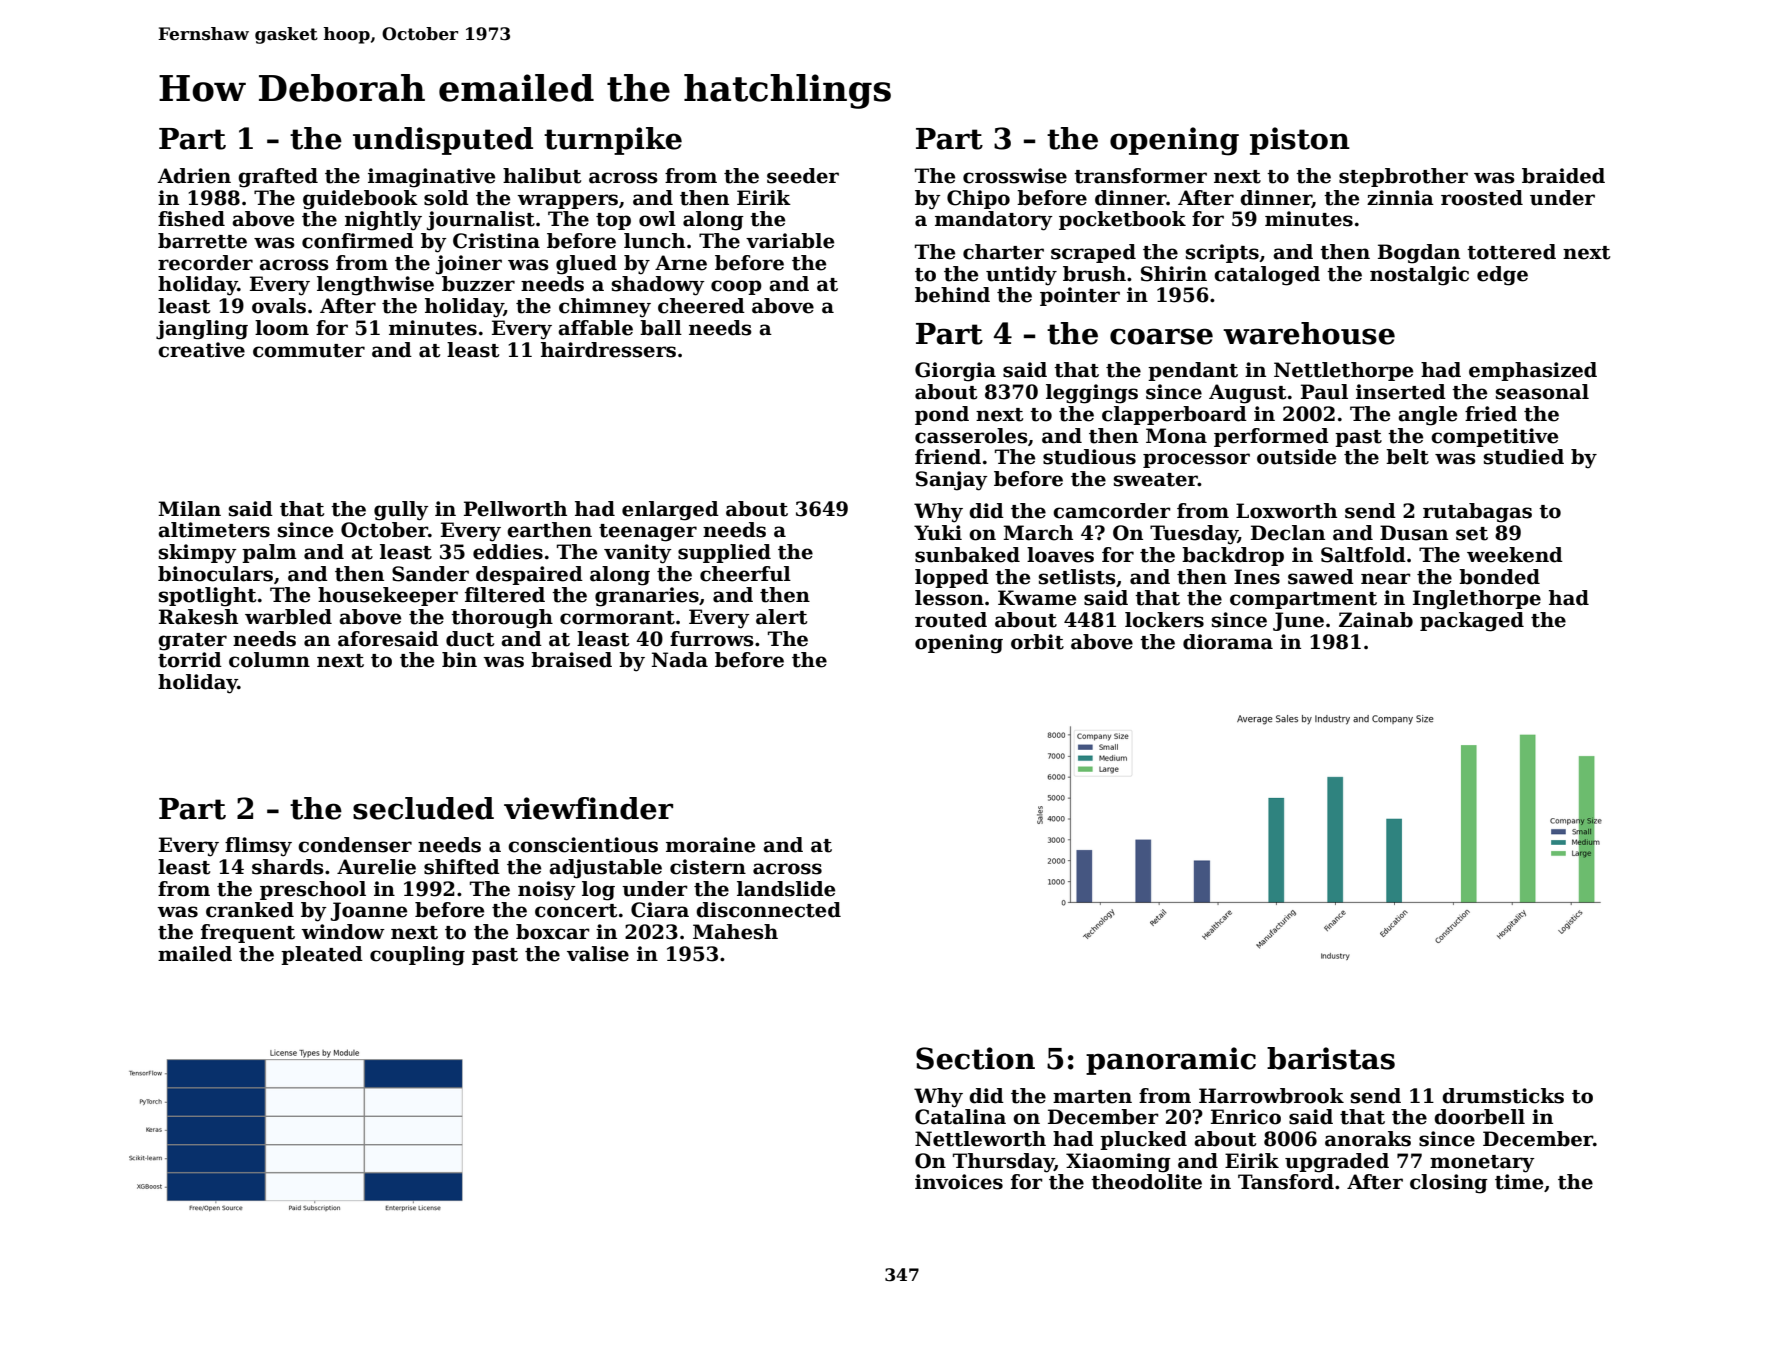 Image resolution: width=1769 pixels, height=1367 pixels. Describe the element at coordinates (959, 1182) in the screenshot. I see `invoices` at that location.
